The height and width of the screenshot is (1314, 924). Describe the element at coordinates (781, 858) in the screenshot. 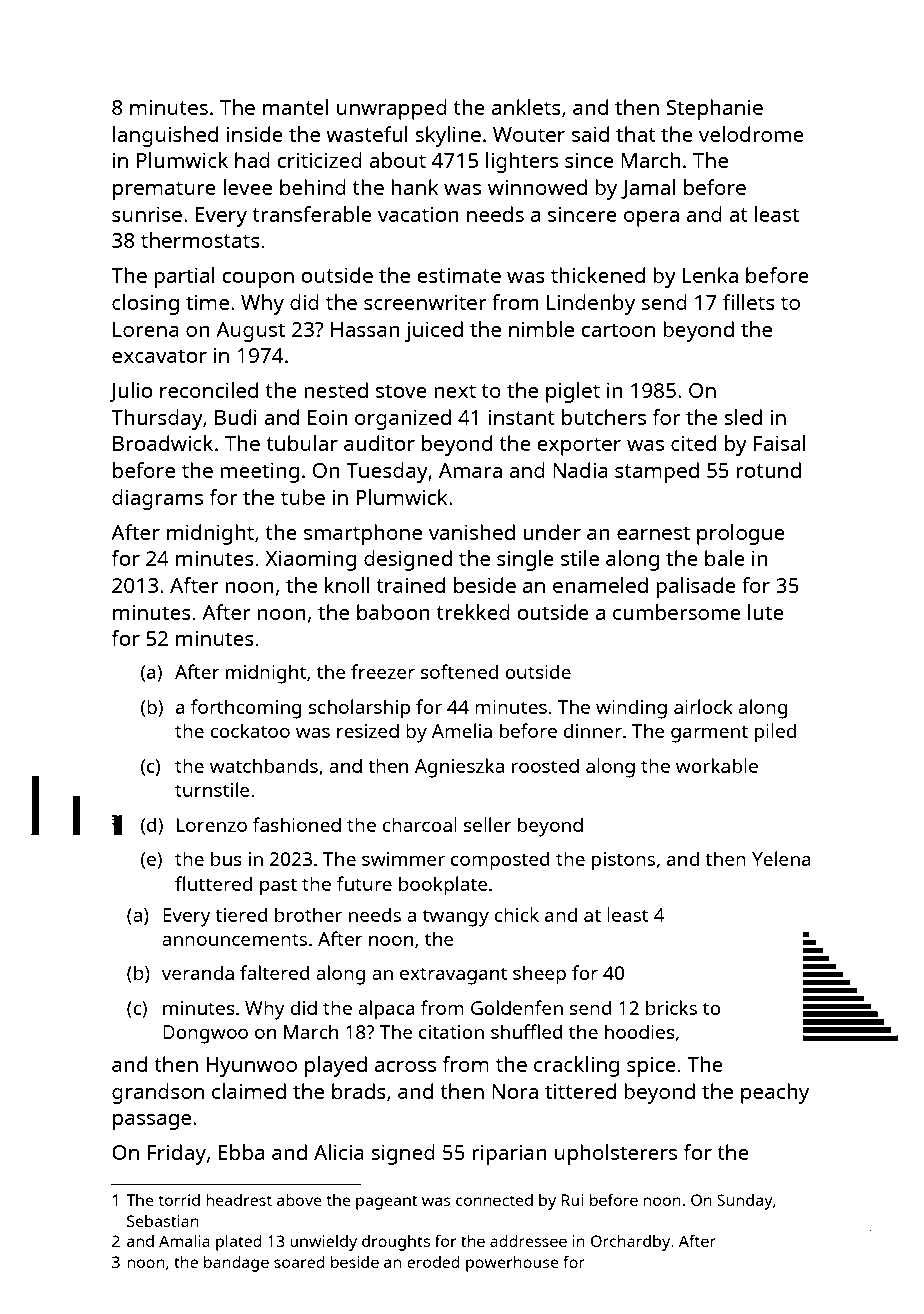

I see `Yelena` at that location.
